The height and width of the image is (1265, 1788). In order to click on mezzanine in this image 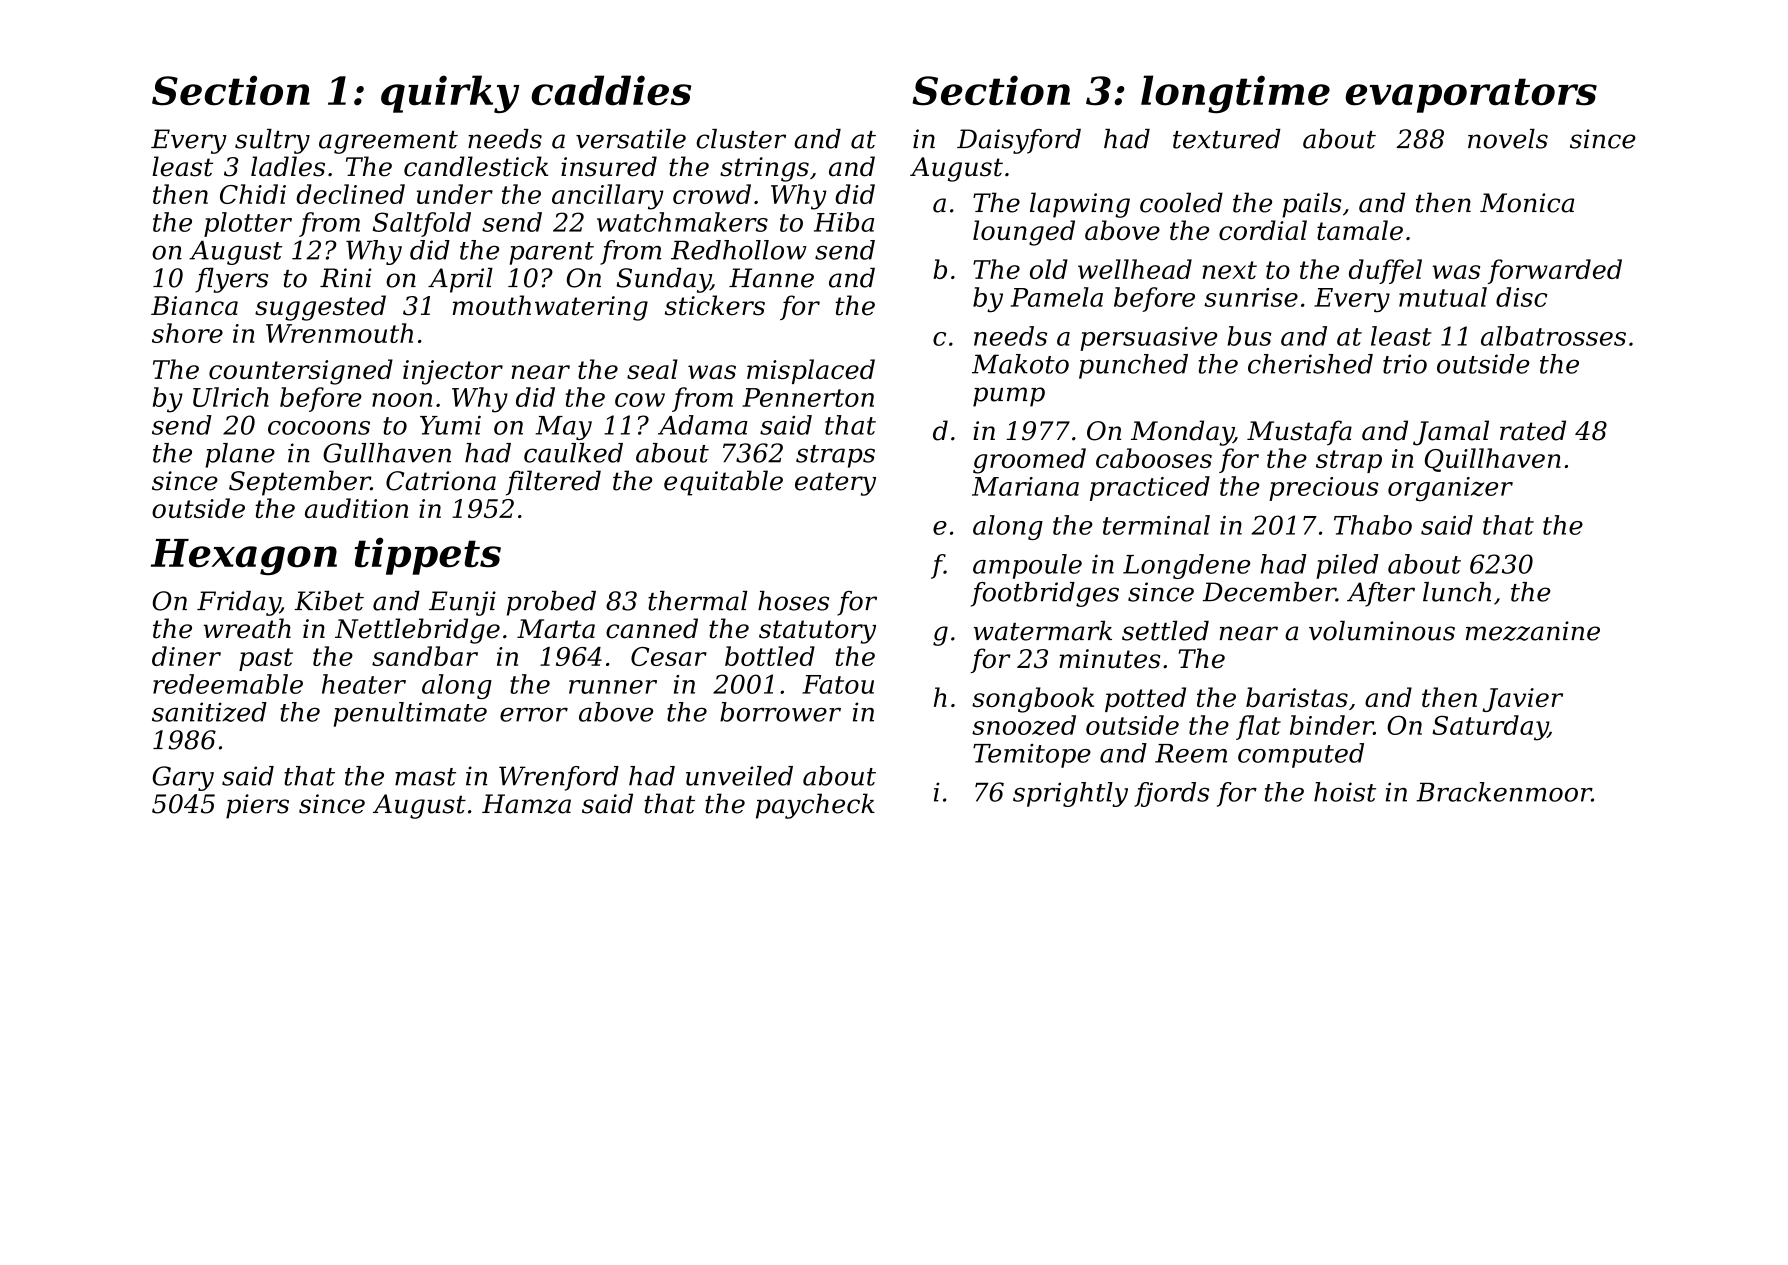, I will do `click(1533, 631)`.
